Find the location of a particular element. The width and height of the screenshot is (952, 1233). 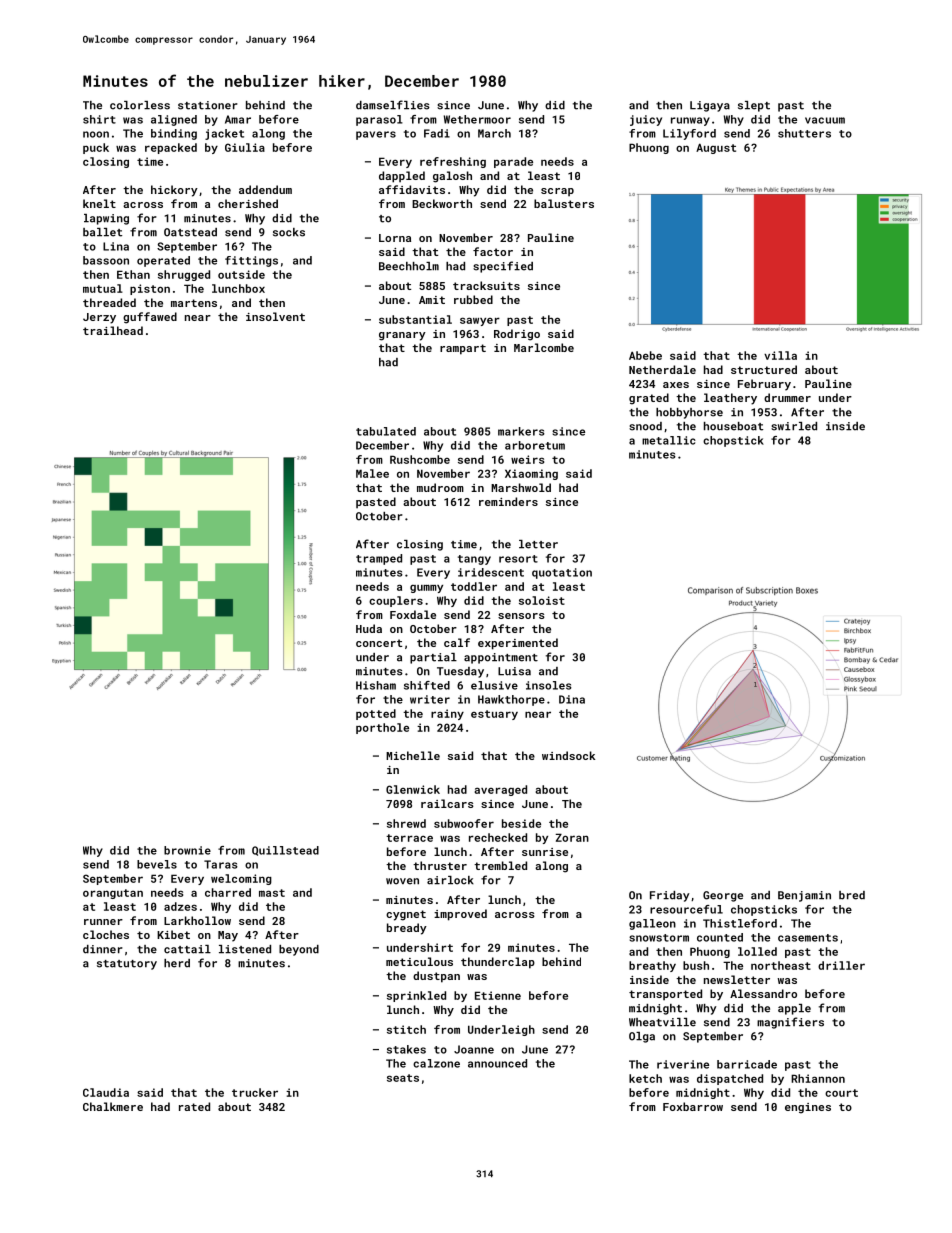

George is located at coordinates (723, 896).
